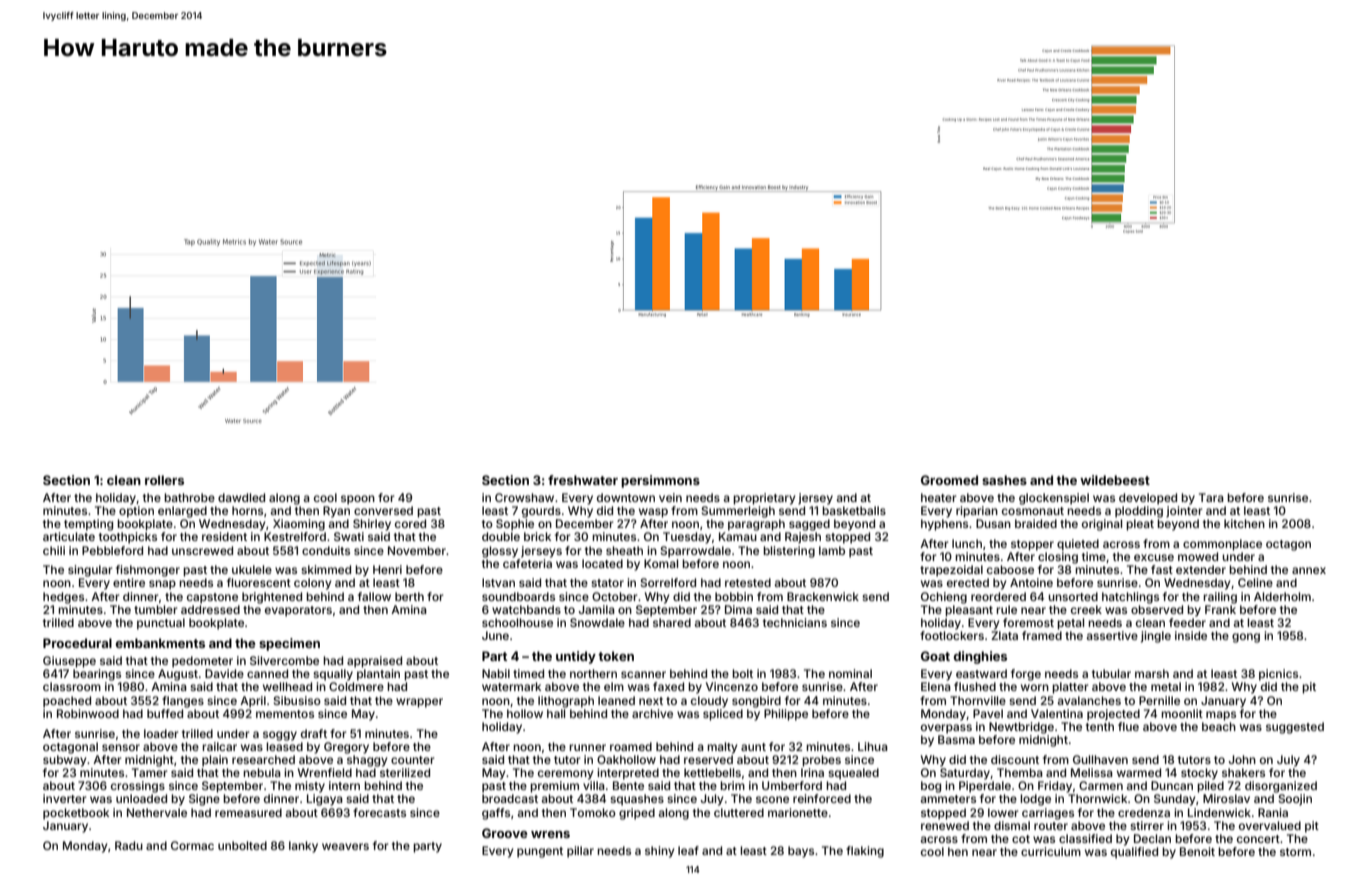 The height and width of the document is (887, 1372). Describe the element at coordinates (607, 583) in the document. I see `stator` at that location.
